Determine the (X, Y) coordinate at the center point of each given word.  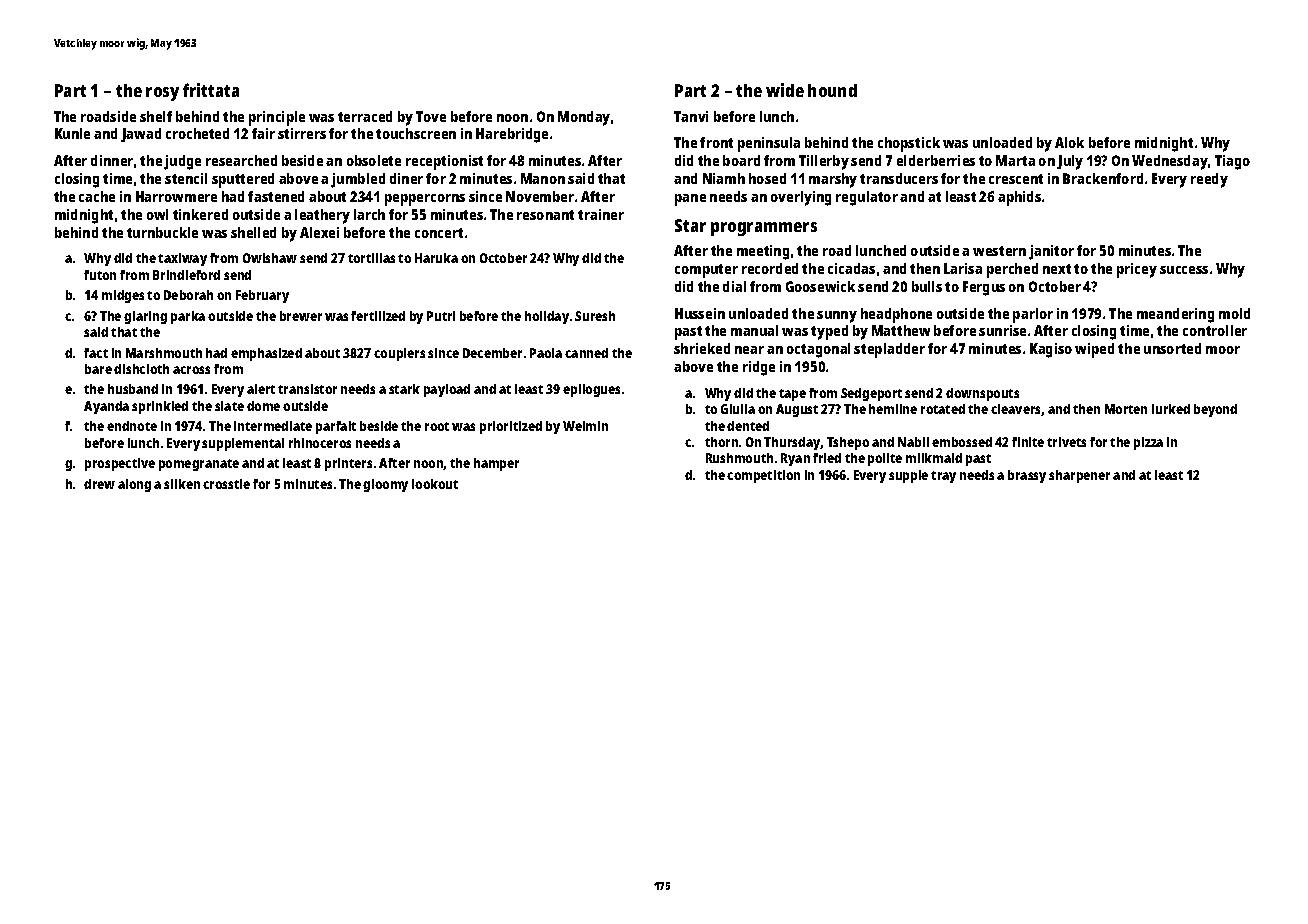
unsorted (1172, 348)
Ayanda (106, 407)
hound (832, 90)
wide (785, 90)
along (134, 485)
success (1184, 270)
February (262, 296)
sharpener (1079, 476)
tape (792, 395)
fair (263, 133)
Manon (543, 178)
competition (763, 476)
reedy (1209, 180)
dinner (112, 160)
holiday (547, 317)
